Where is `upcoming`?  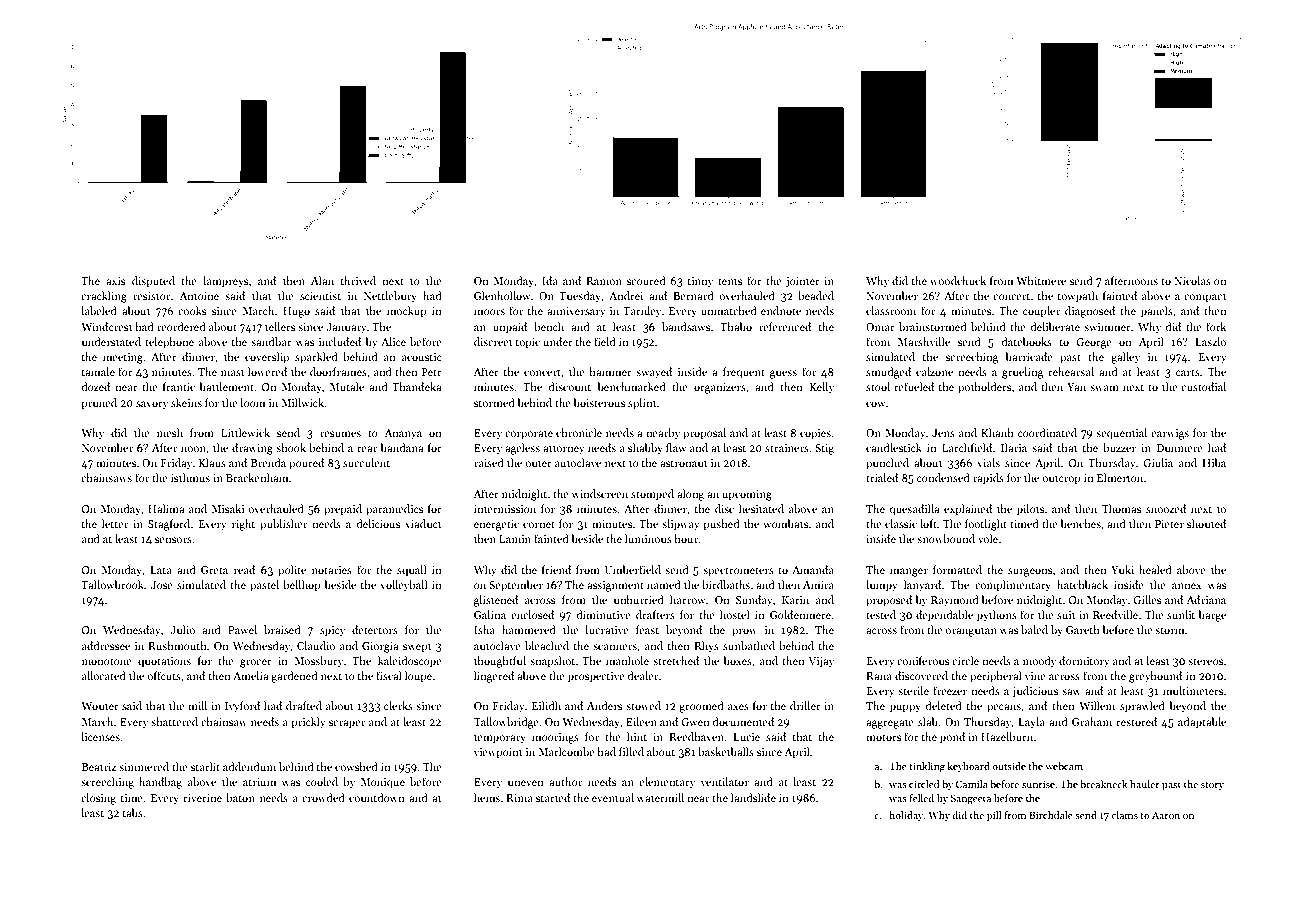 upcoming is located at coordinates (747, 495).
